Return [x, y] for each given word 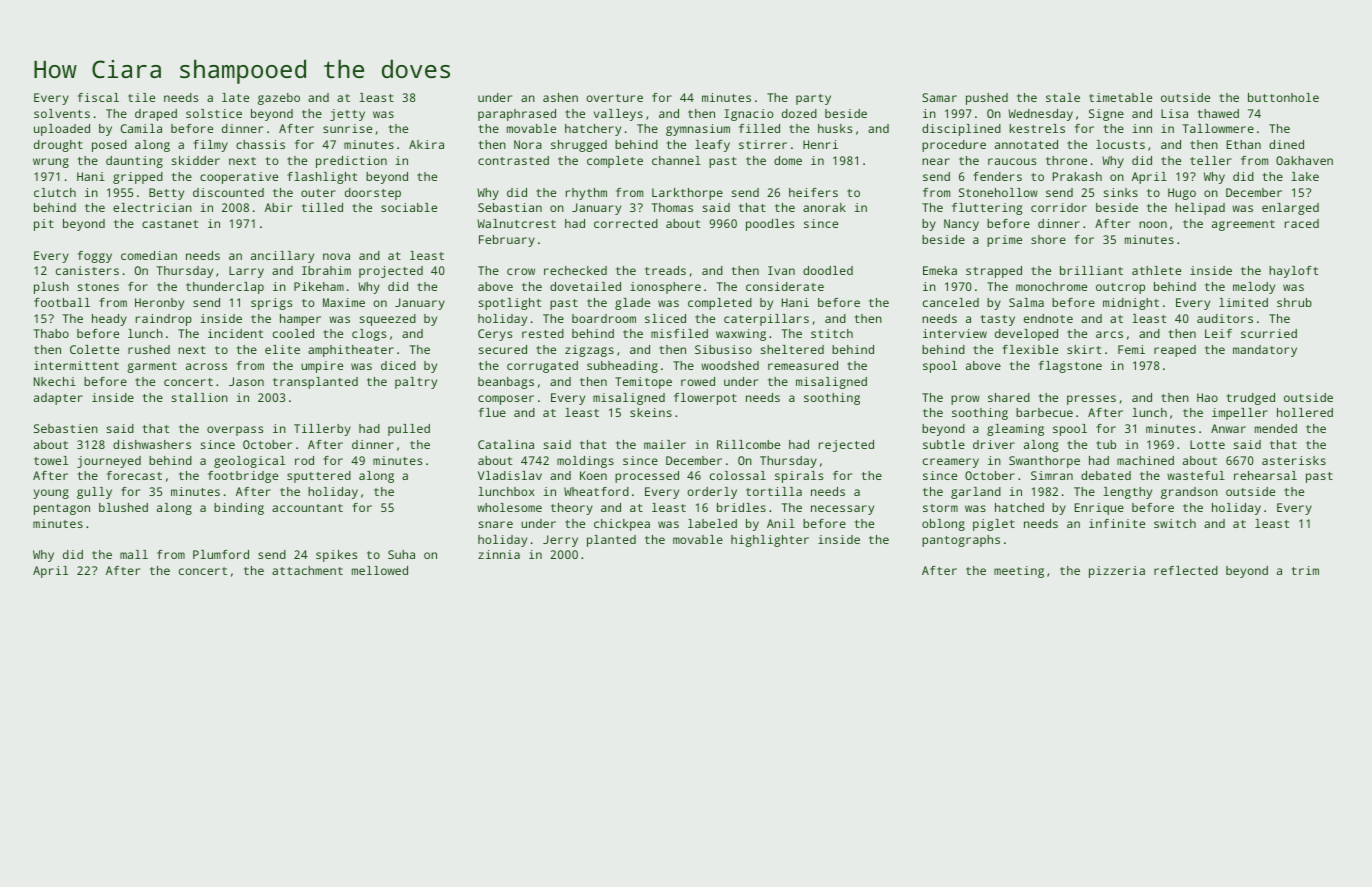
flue [492, 412]
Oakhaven [1304, 160]
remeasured [803, 365]
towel [51, 460]
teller [1211, 160]
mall [134, 554]
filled [759, 128]
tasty [997, 320]
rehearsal [1265, 475]
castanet [170, 224]
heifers [813, 192]
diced [398, 365]
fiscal [98, 97]
